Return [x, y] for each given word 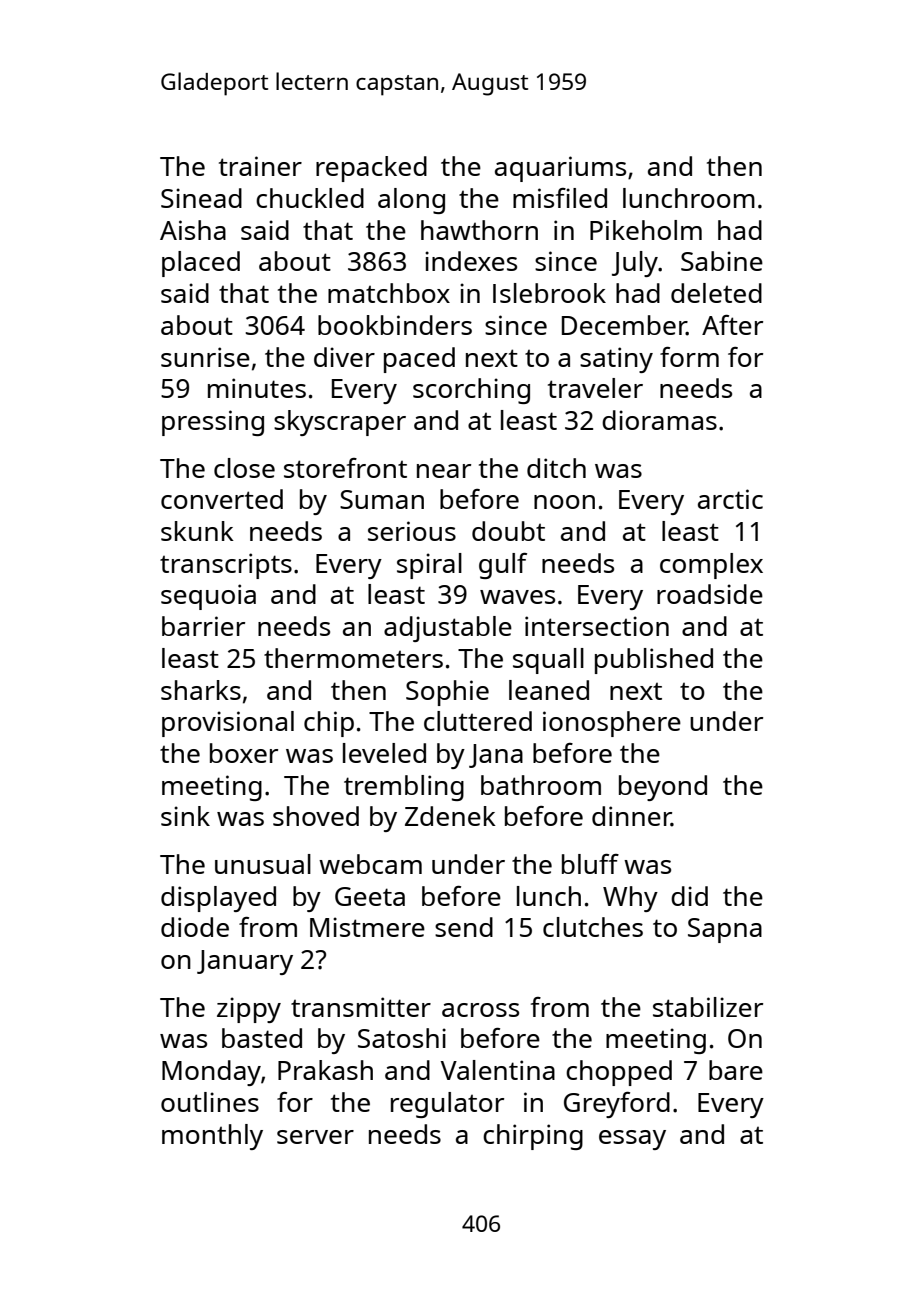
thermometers [353, 658]
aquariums [560, 169]
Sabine [722, 261]
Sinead [201, 198]
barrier [203, 626]
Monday [211, 1073]
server [315, 1137]
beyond [663, 788]
